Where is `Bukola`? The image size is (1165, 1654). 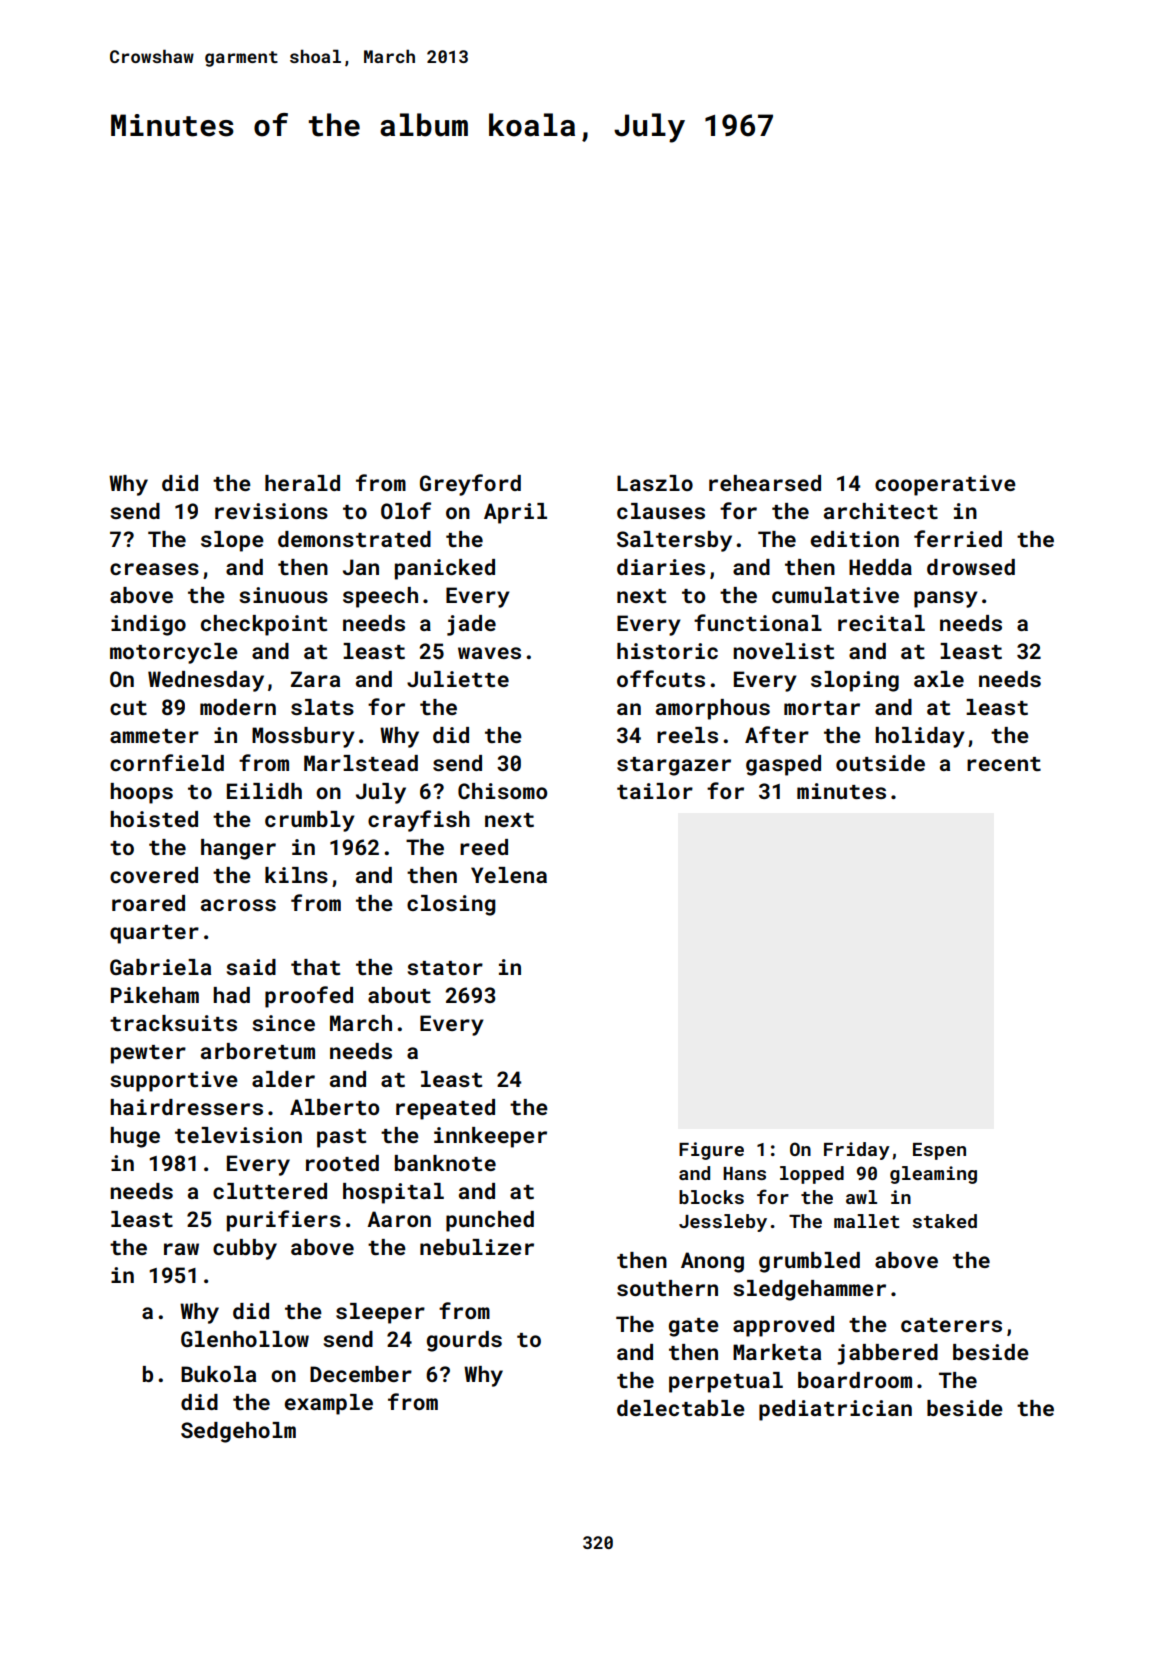
Bukola is located at coordinates (218, 1374).
